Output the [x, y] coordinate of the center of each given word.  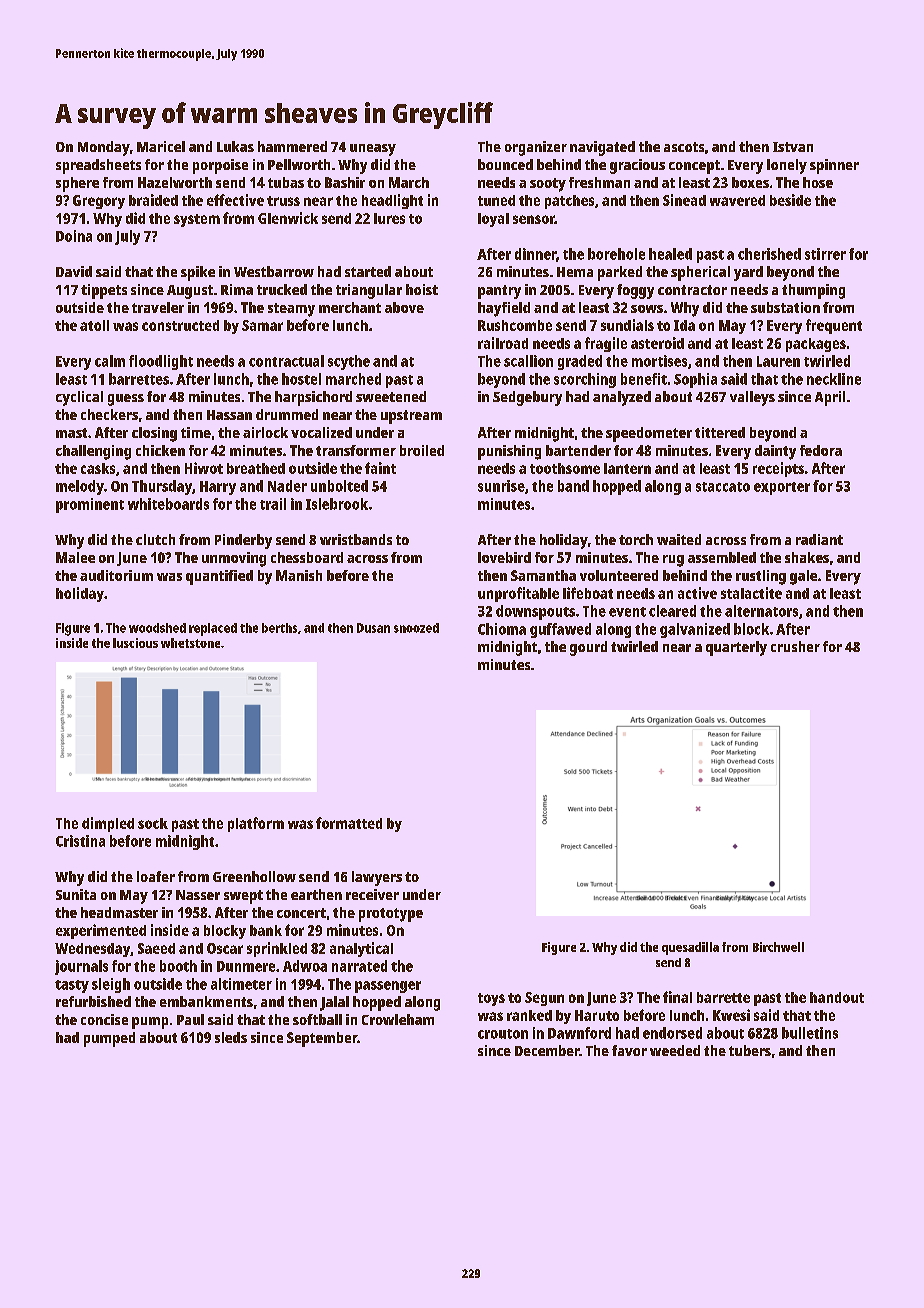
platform [256, 824]
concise [104, 1019]
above [404, 307]
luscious [135, 643]
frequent [834, 326]
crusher [795, 646]
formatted [349, 823]
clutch [155, 539]
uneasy [373, 150]
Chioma [502, 629]
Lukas [235, 146]
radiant [819, 539]
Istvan [793, 147]
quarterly [736, 648]
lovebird [504, 557]
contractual [286, 361]
